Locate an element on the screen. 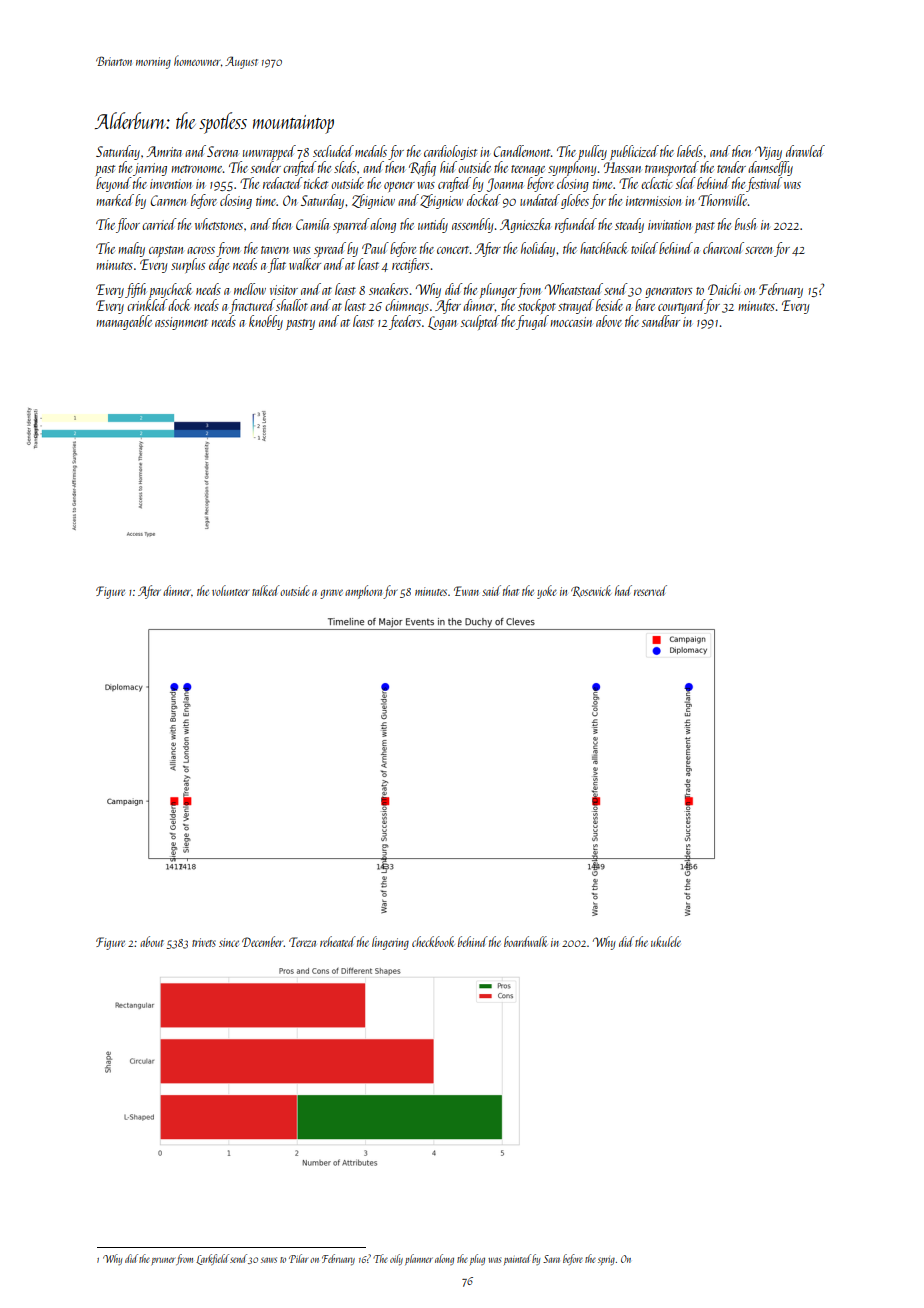 This screenshot has width=924, height=1308. pruner is located at coordinates (163, 1261).
